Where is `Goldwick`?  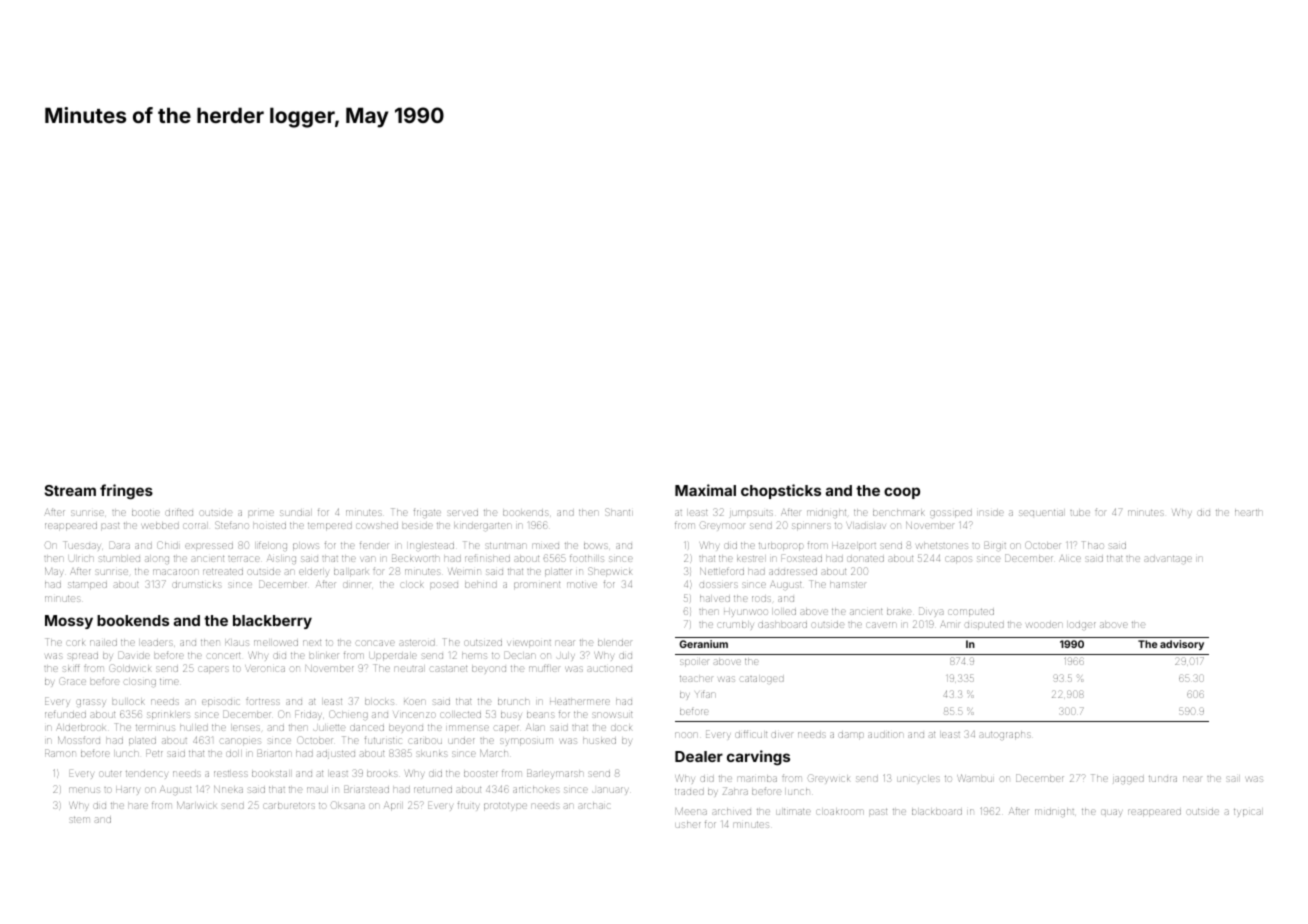 Goldwick is located at coordinates (130, 668).
